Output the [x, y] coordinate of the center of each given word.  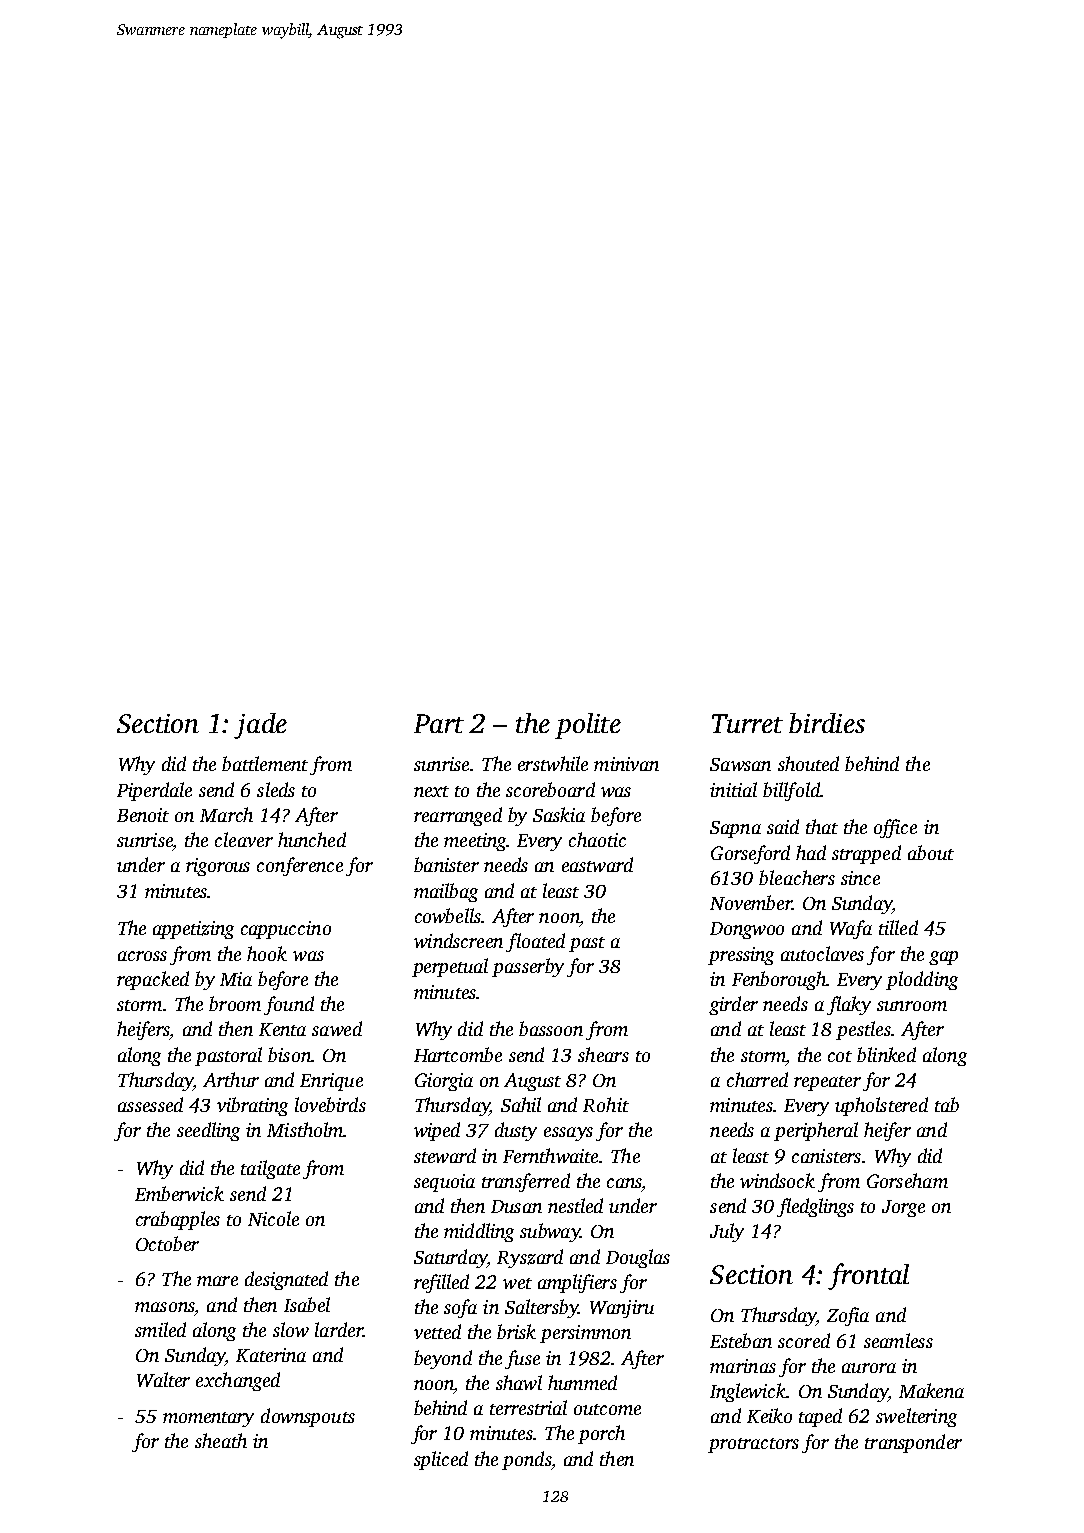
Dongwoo [747, 930]
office [895, 828]
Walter [163, 1379]
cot [840, 1056]
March [226, 814]
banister [446, 864]
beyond [443, 1359]
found [289, 1005]
